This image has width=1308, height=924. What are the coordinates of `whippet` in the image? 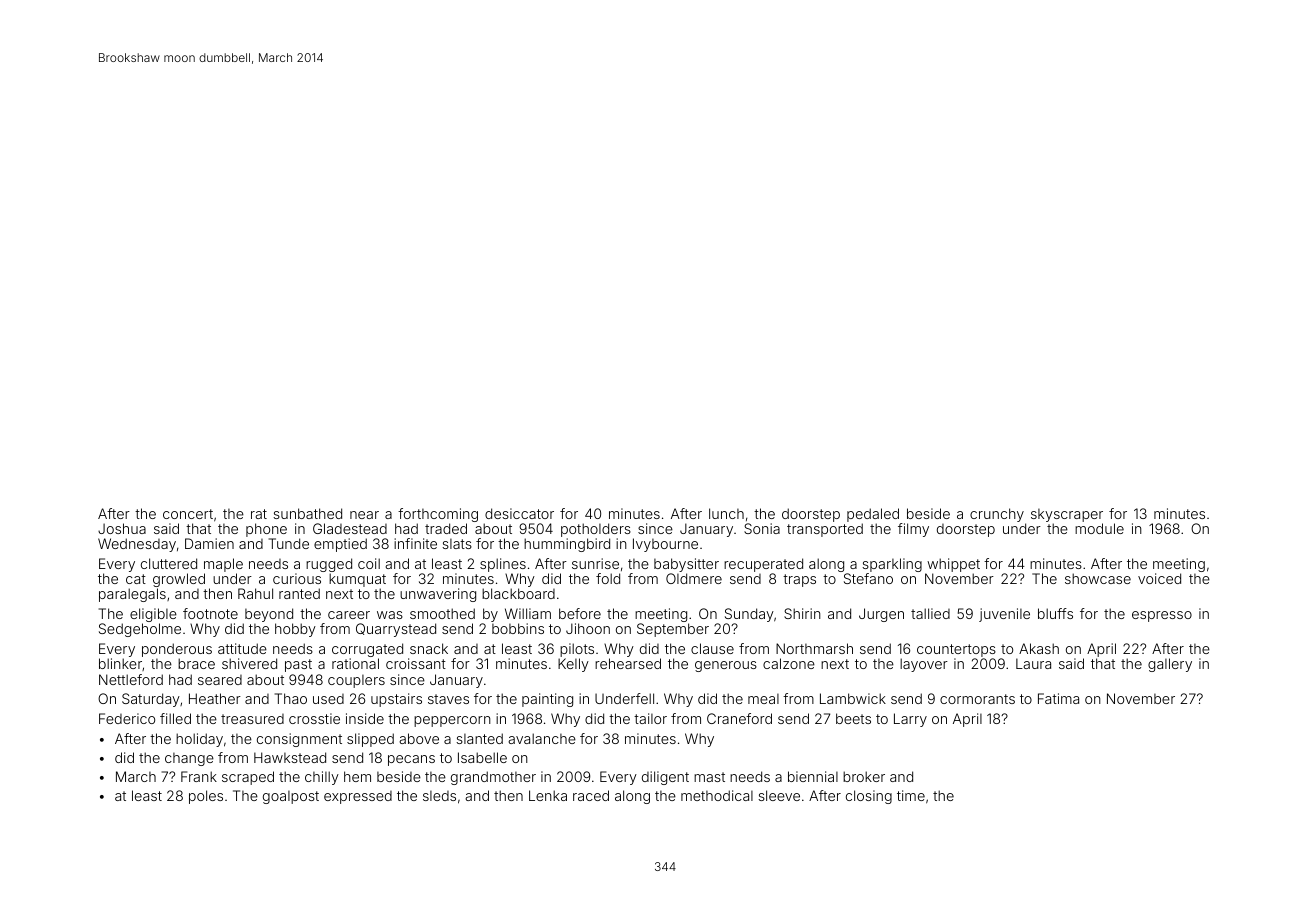 It's located at (953, 565).
